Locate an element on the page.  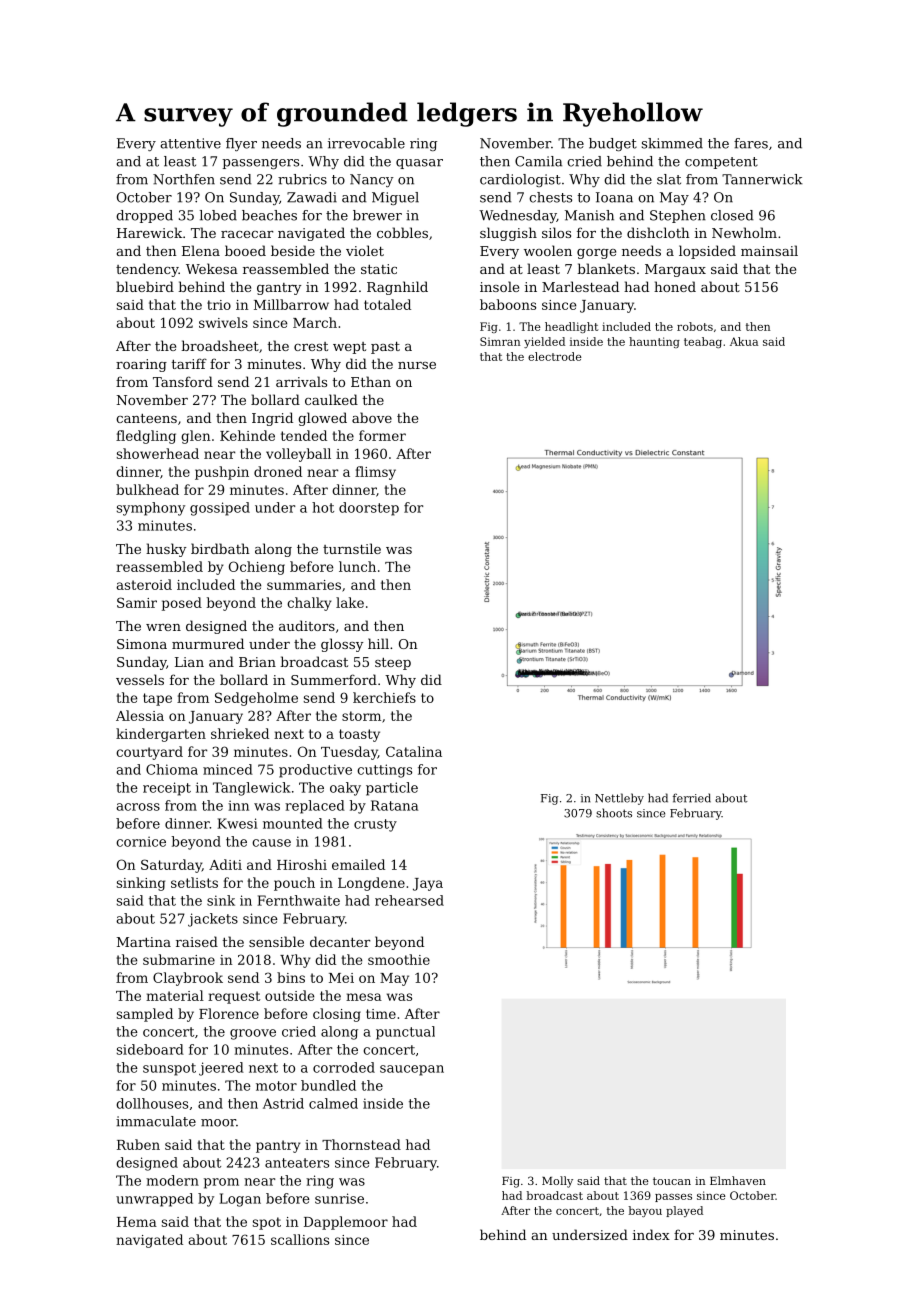
prom is located at coordinates (221, 1183).
